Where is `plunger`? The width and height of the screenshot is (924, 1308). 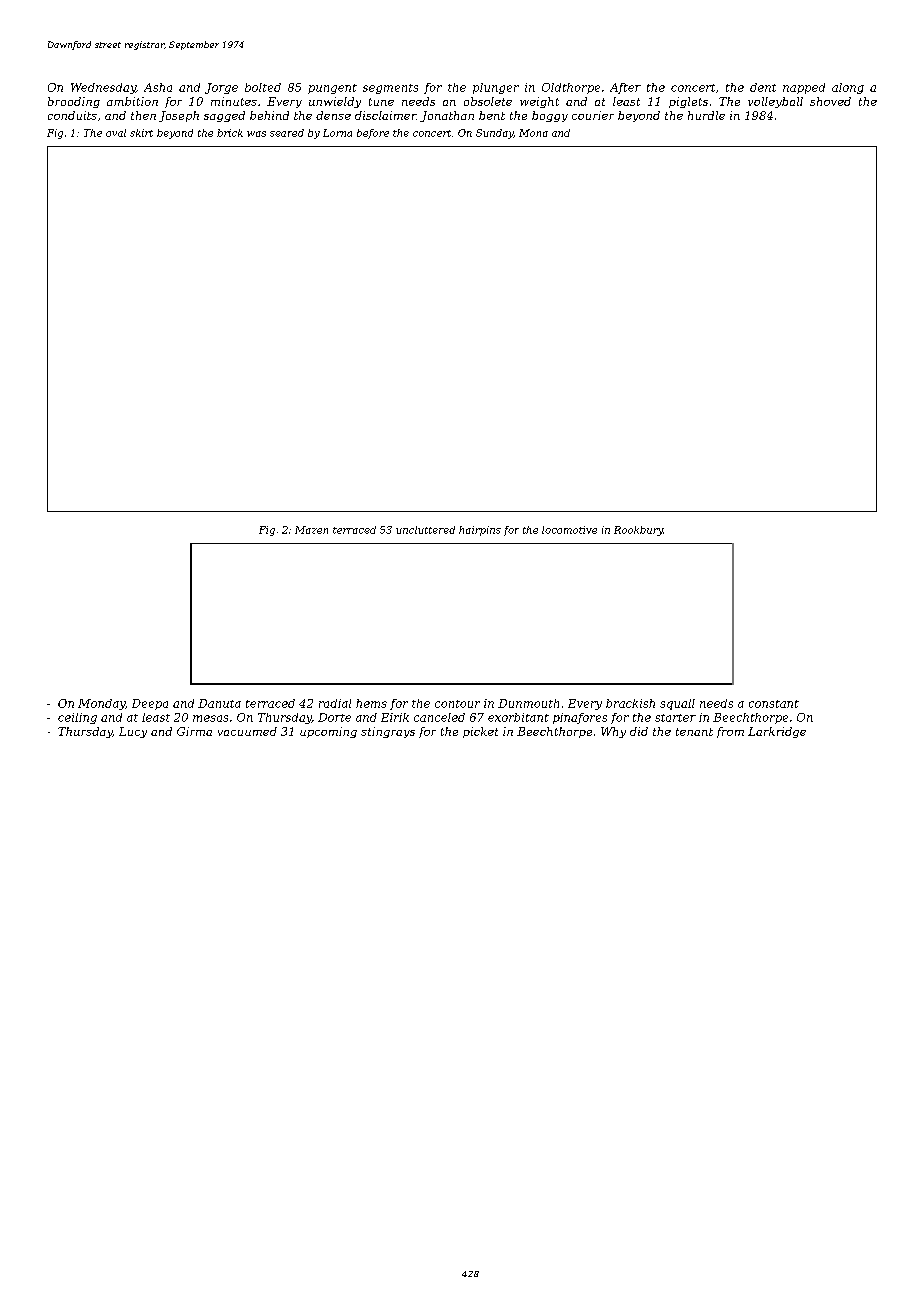 plunger is located at coordinates (496, 88).
